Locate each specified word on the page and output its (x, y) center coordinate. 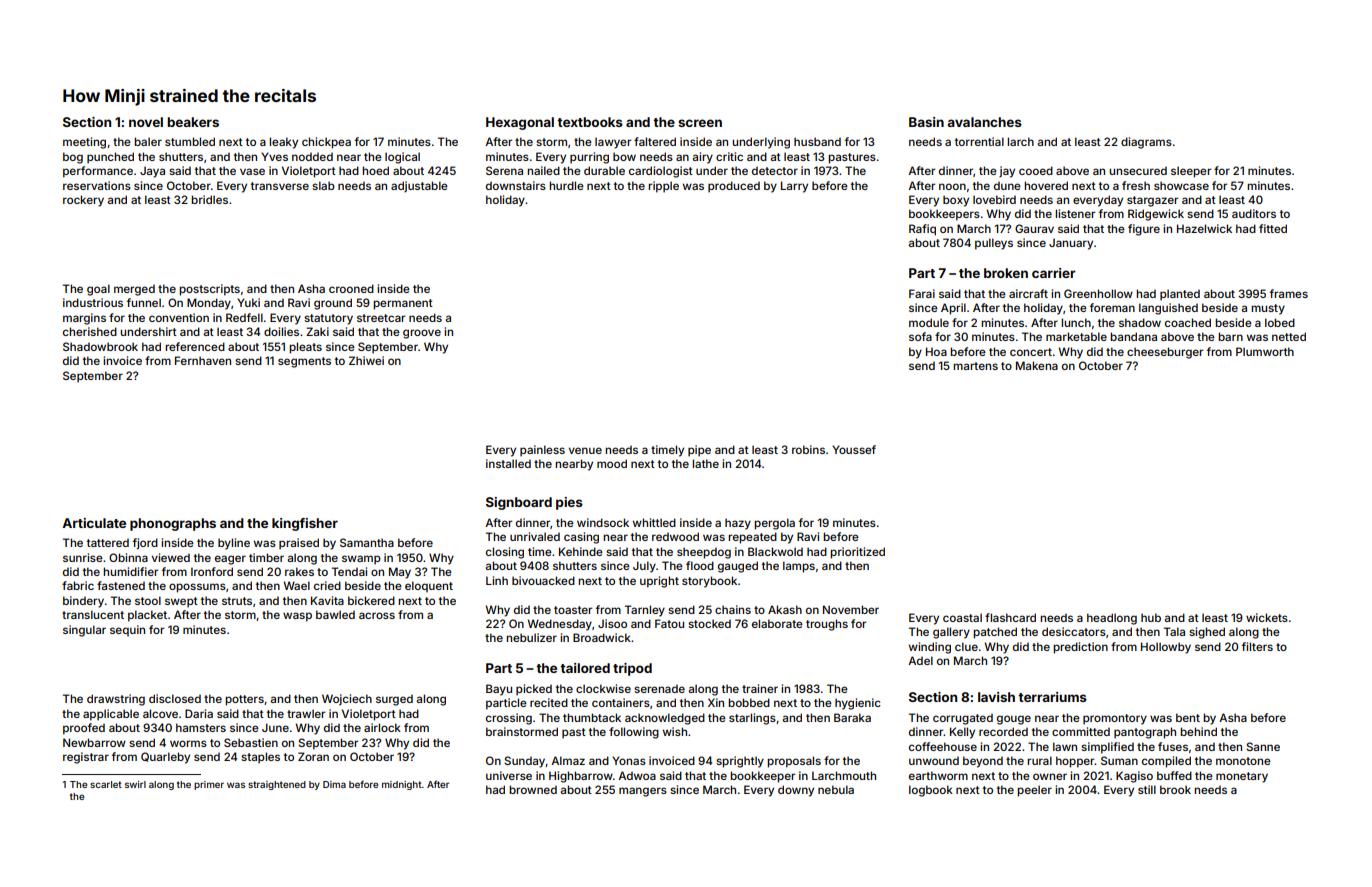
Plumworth (1265, 351)
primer (209, 785)
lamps (799, 567)
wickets (1267, 617)
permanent (403, 304)
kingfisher (305, 524)
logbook (931, 791)
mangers (643, 792)
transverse (280, 186)
